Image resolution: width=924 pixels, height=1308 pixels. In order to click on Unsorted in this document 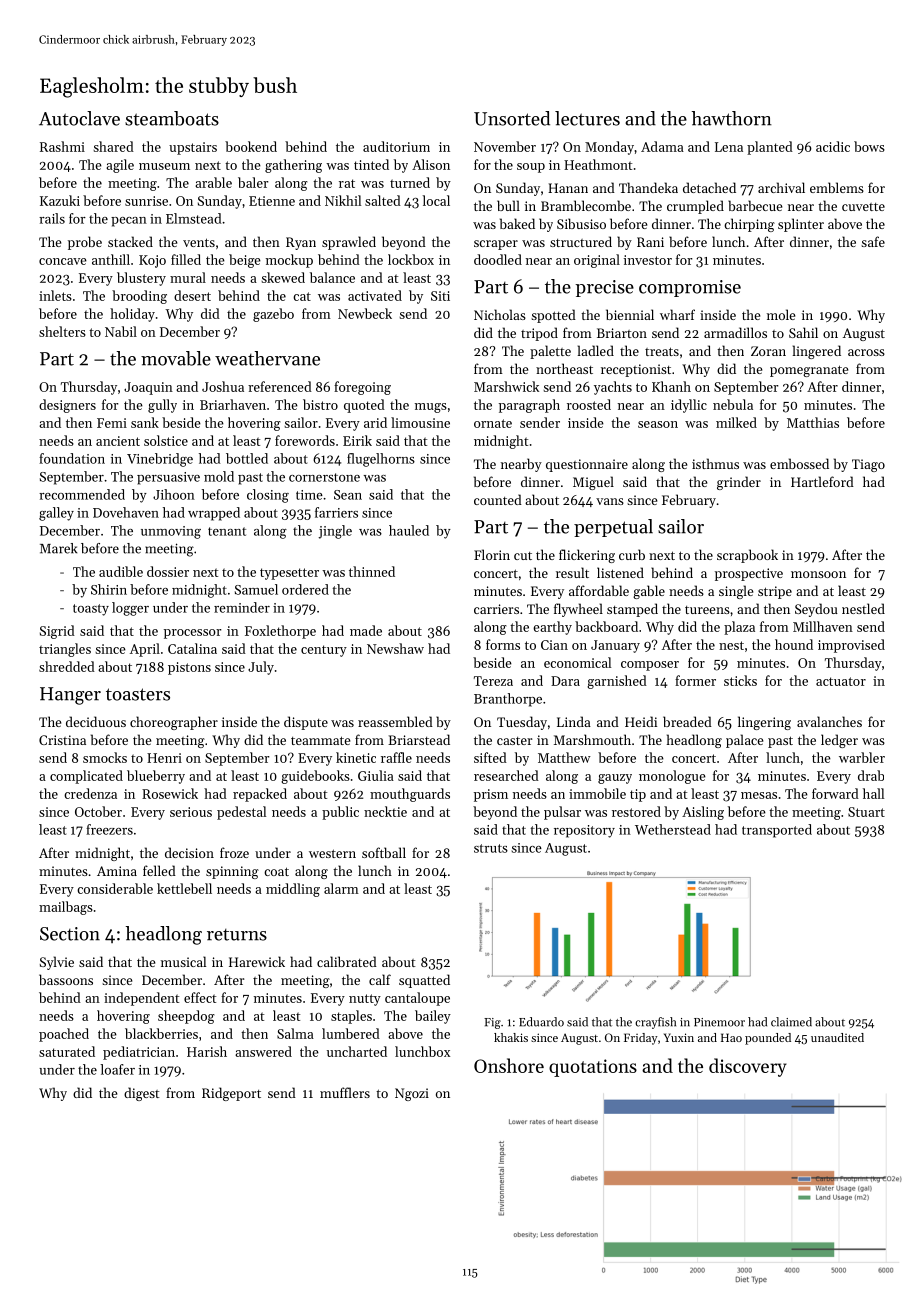, I will do `click(512, 118)`.
